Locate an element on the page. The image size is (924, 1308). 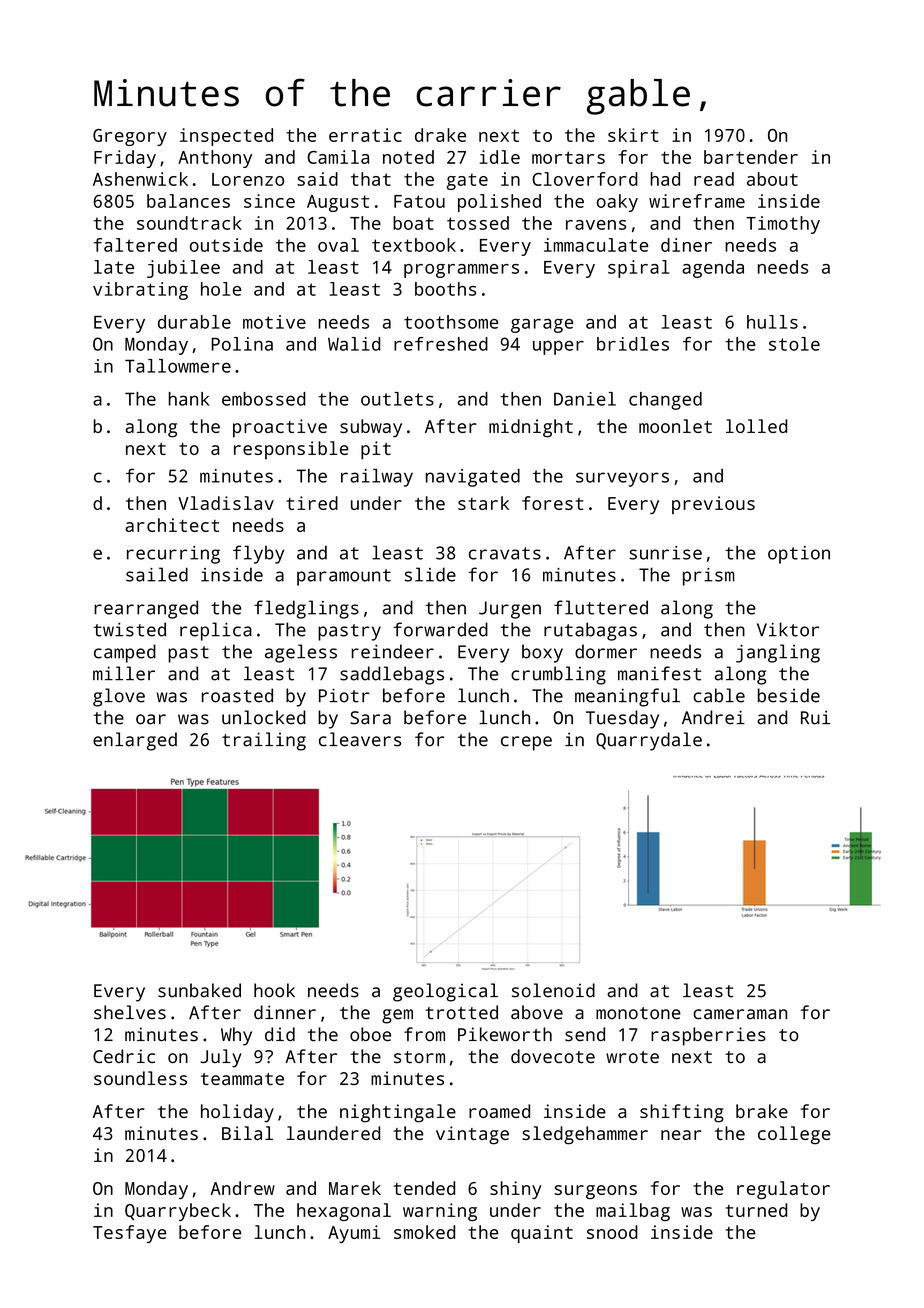
Rui is located at coordinates (815, 717).
